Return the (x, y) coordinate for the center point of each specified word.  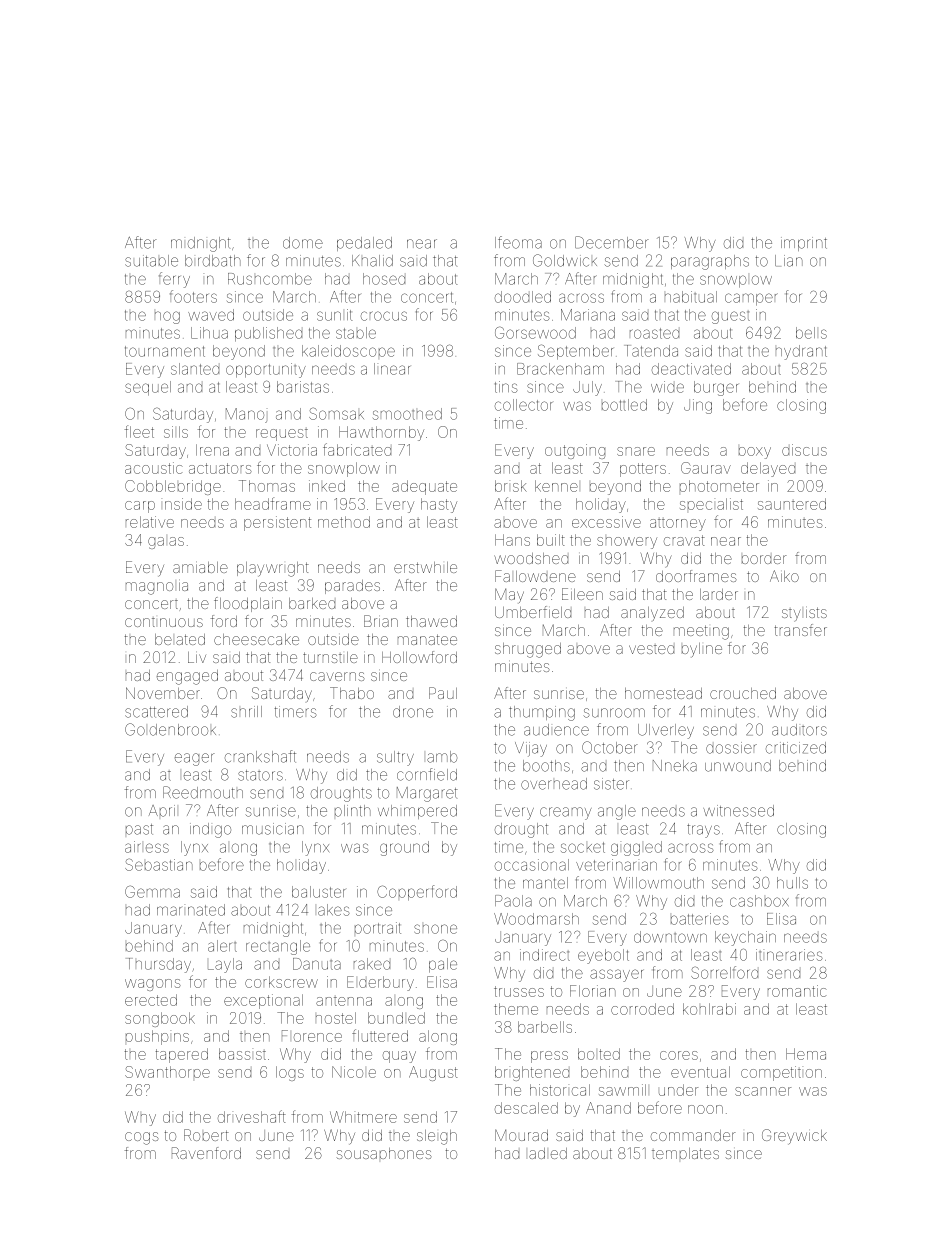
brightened (532, 1073)
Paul (443, 693)
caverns (337, 676)
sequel (148, 388)
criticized (796, 748)
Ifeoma (518, 242)
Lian (789, 261)
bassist (242, 1054)
